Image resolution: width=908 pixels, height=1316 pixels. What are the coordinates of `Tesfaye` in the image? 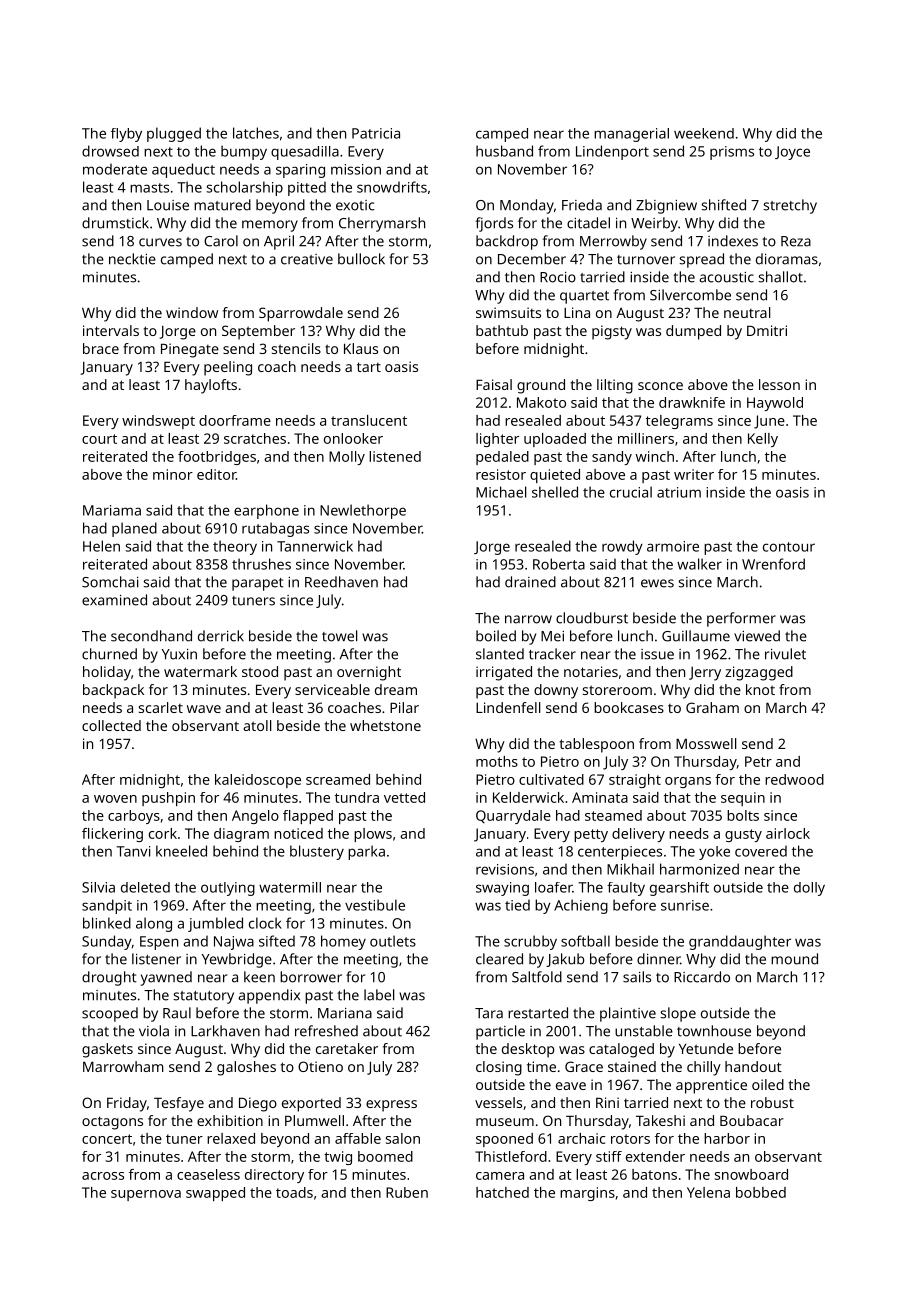 It's located at (179, 1104).
